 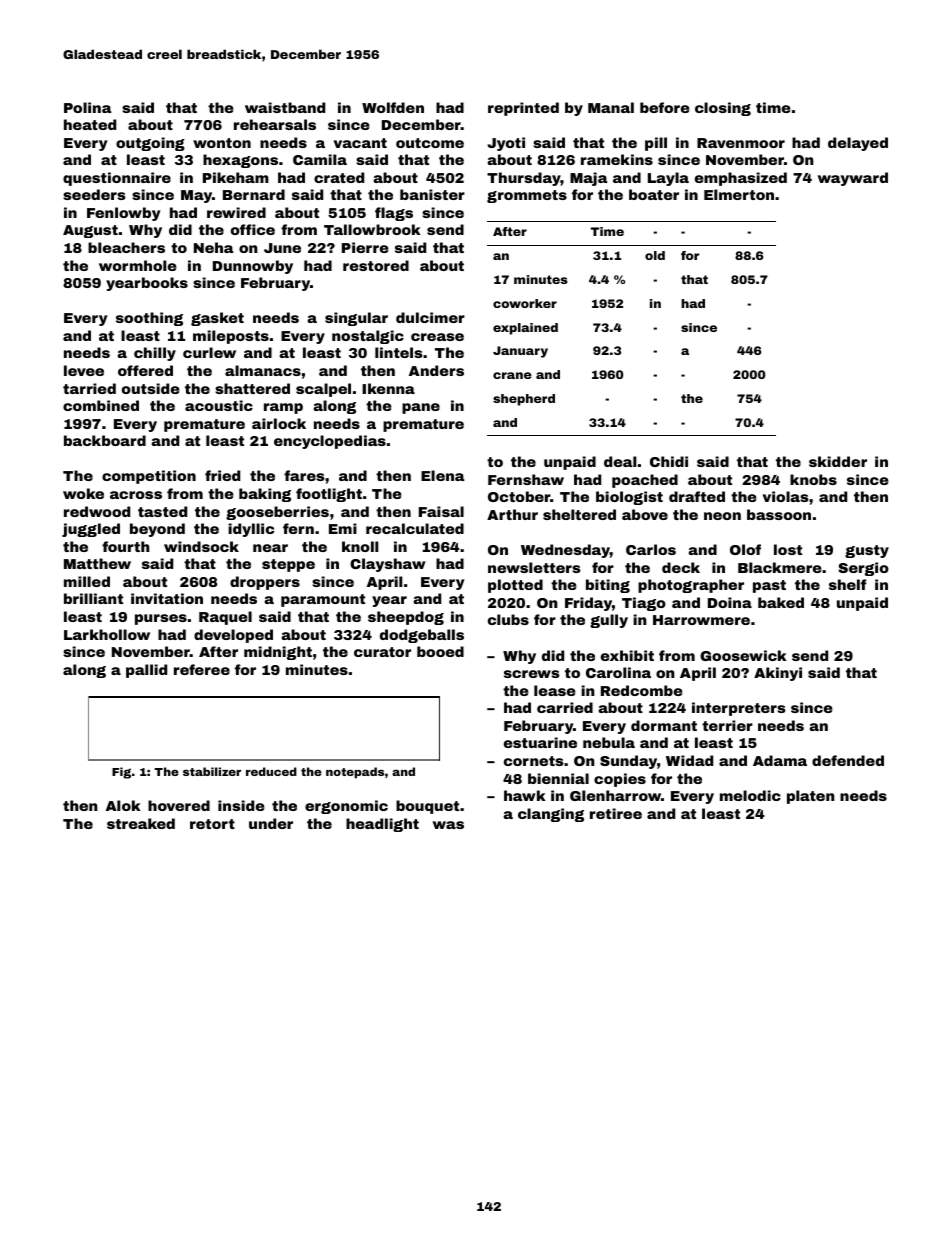 What do you see at coordinates (506, 144) in the page?
I see `Jyoti` at bounding box center [506, 144].
